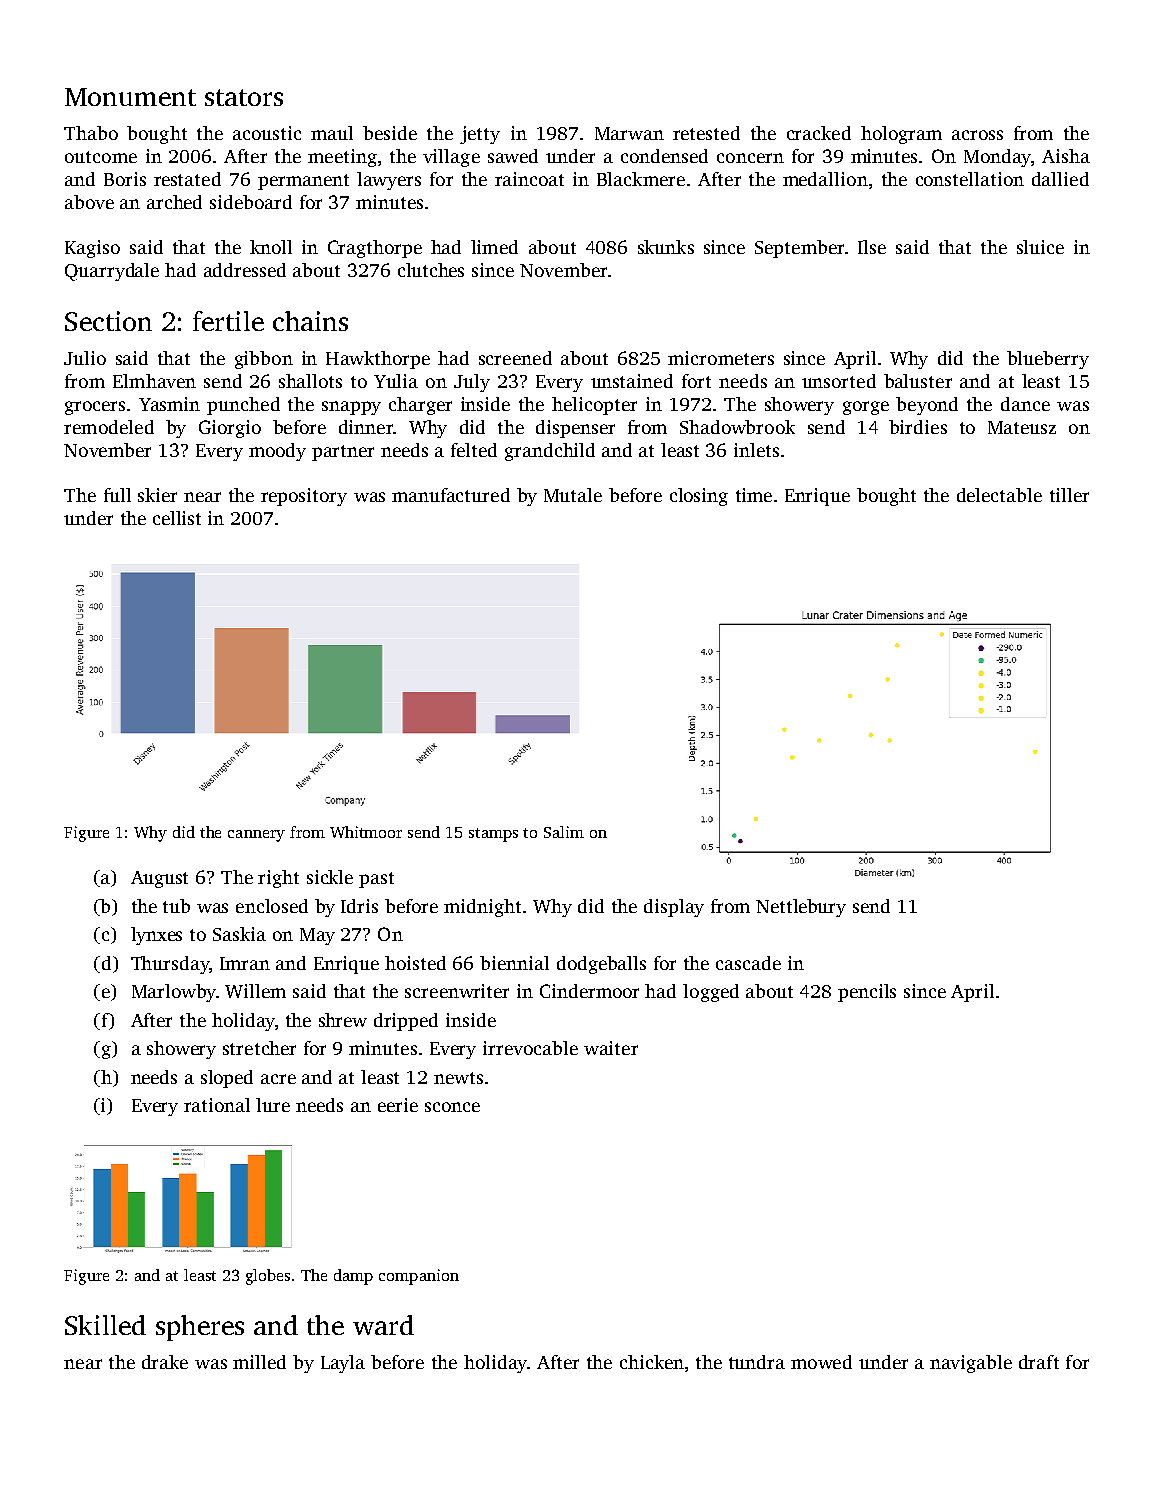 This page has height=1493, width=1154. What do you see at coordinates (664, 156) in the page?
I see `condensed` at bounding box center [664, 156].
